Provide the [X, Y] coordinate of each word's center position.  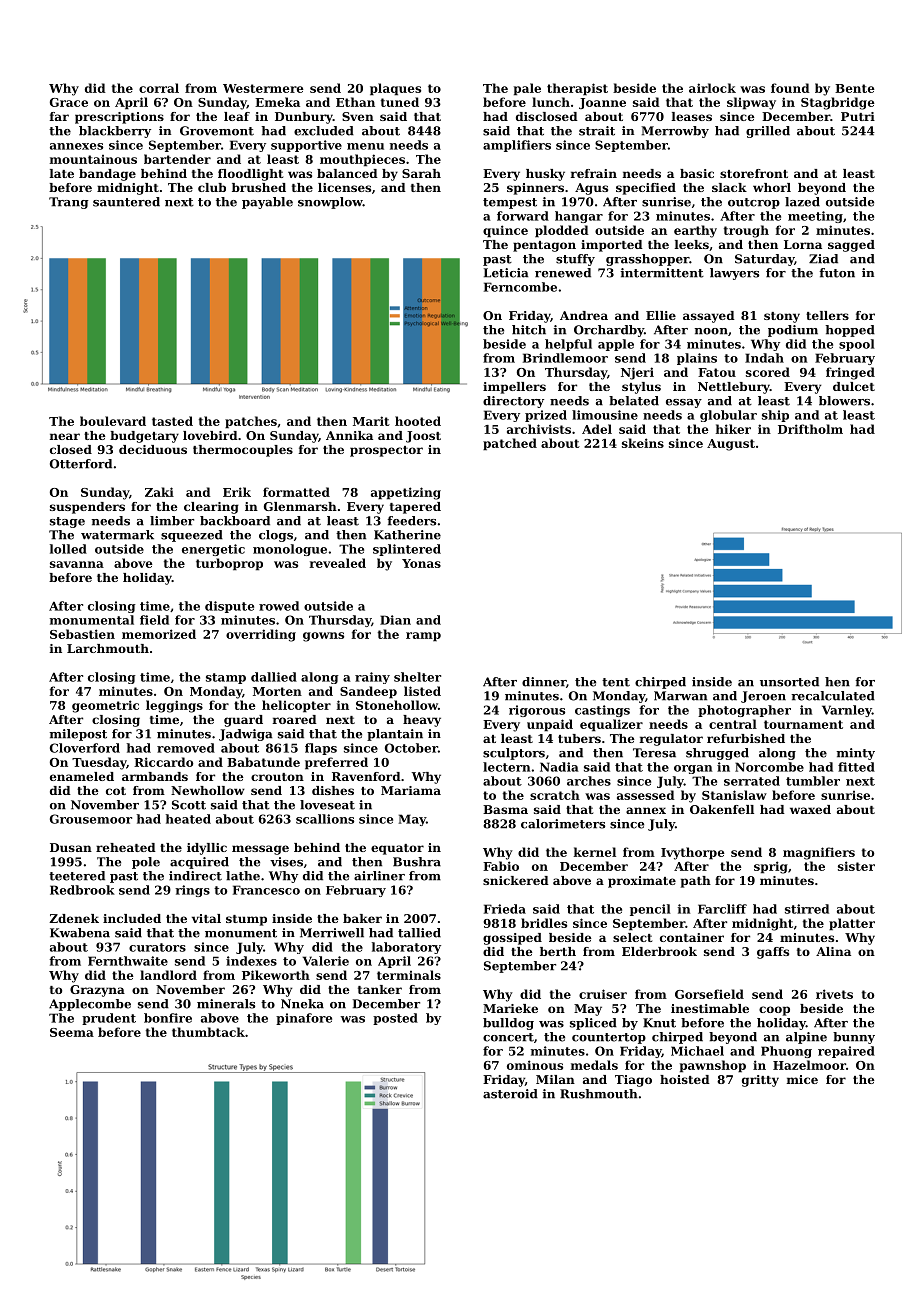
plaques [395, 89]
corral [159, 88]
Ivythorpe [693, 853]
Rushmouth [598, 1094]
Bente [855, 88]
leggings [174, 706]
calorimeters [563, 824]
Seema [72, 1032]
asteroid [510, 1094]
